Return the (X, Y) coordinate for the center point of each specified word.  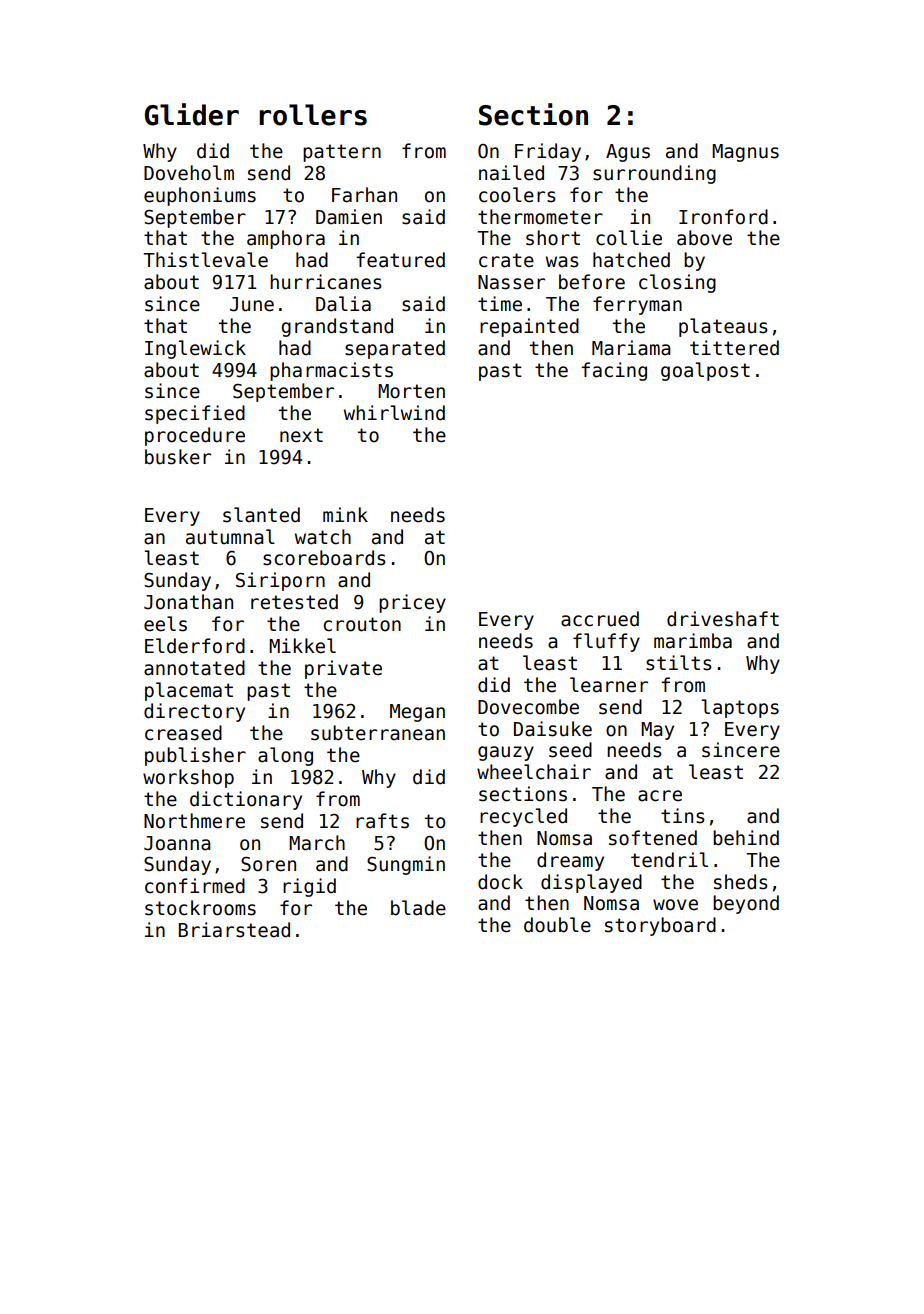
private (343, 669)
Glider (192, 114)
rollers (313, 115)
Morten (411, 391)
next (301, 435)
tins (683, 816)
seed (570, 750)
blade (418, 908)
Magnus (745, 153)
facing (614, 371)
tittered (734, 348)
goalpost (705, 371)
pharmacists (331, 371)
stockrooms (200, 908)
